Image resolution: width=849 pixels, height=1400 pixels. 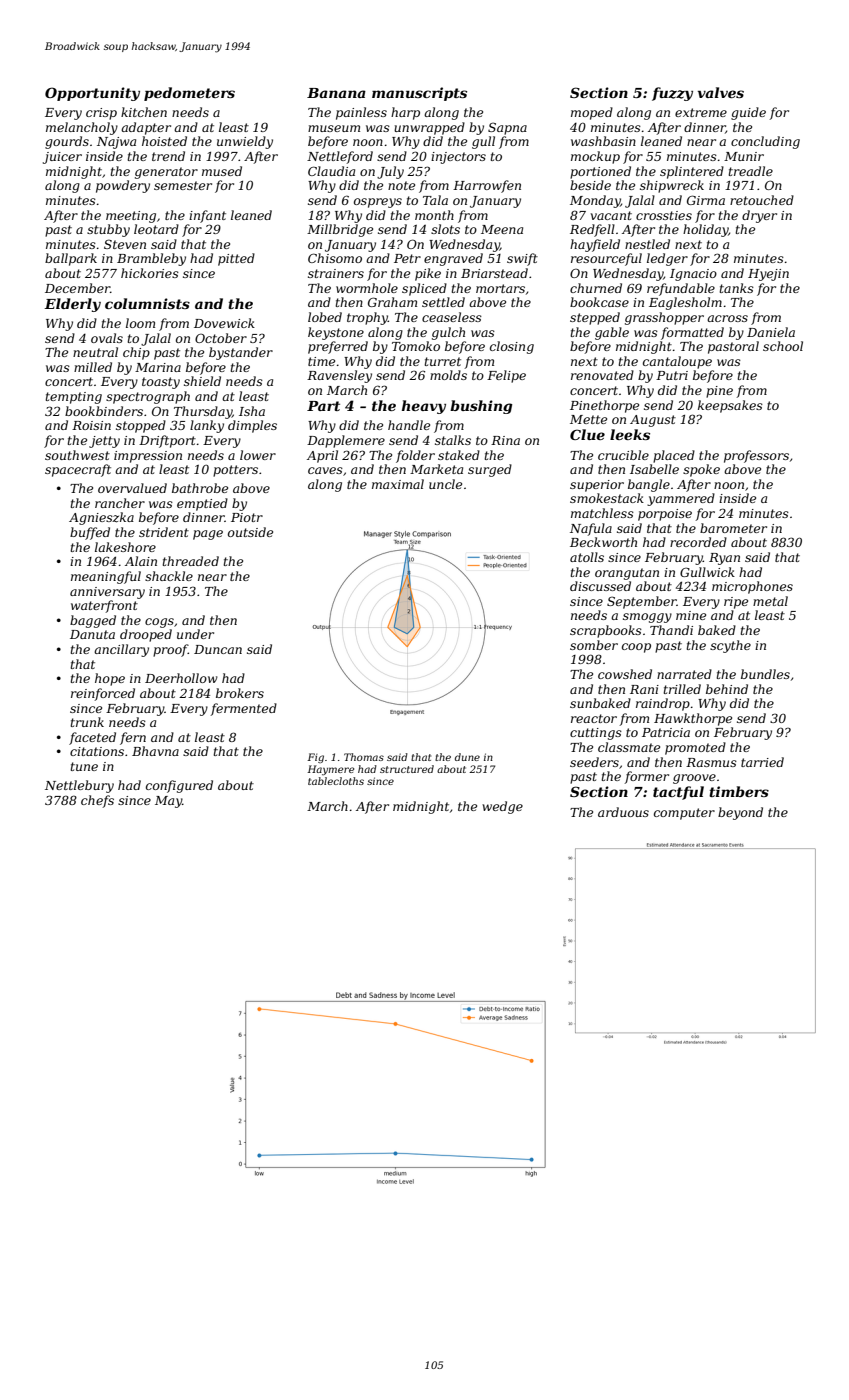 I want to click on closing, so click(x=512, y=347).
